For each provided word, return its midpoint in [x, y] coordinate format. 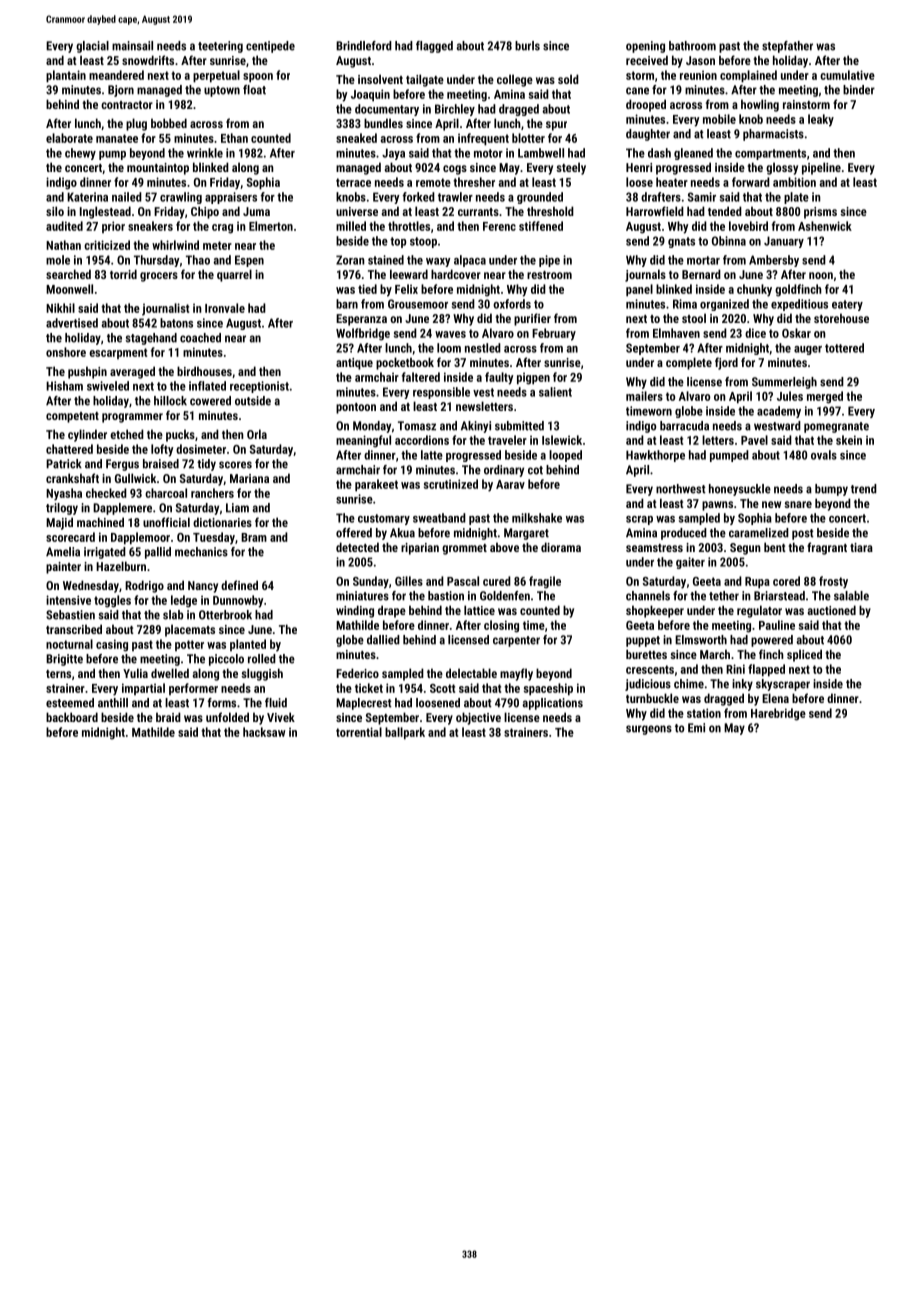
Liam [237, 508]
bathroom [692, 46]
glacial [92, 47]
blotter [528, 138]
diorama [561, 547]
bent [775, 547]
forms [221, 703]
